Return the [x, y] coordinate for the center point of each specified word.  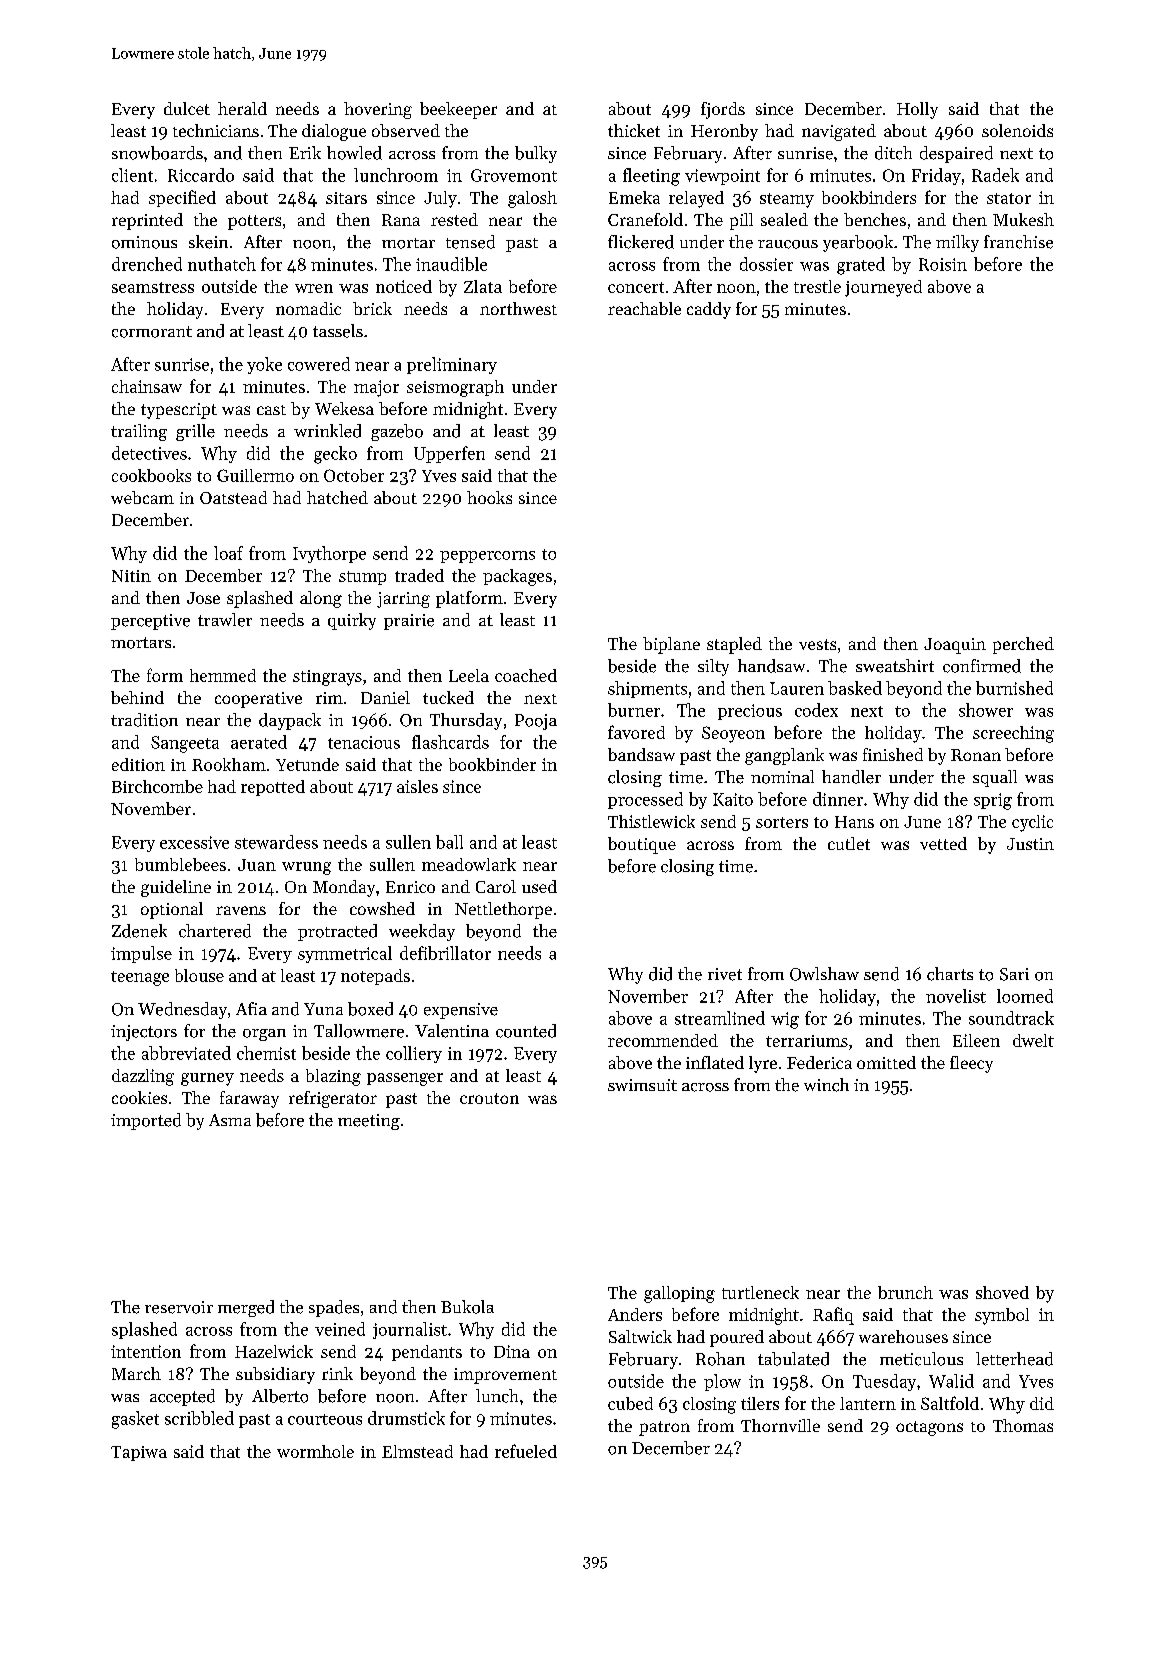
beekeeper [458, 110]
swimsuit [642, 1085]
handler [851, 777]
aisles [417, 786]
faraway [249, 1099]
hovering [378, 110]
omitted [886, 1062]
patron [664, 1428]
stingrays [327, 678]
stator [1009, 198]
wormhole [315, 1451]
